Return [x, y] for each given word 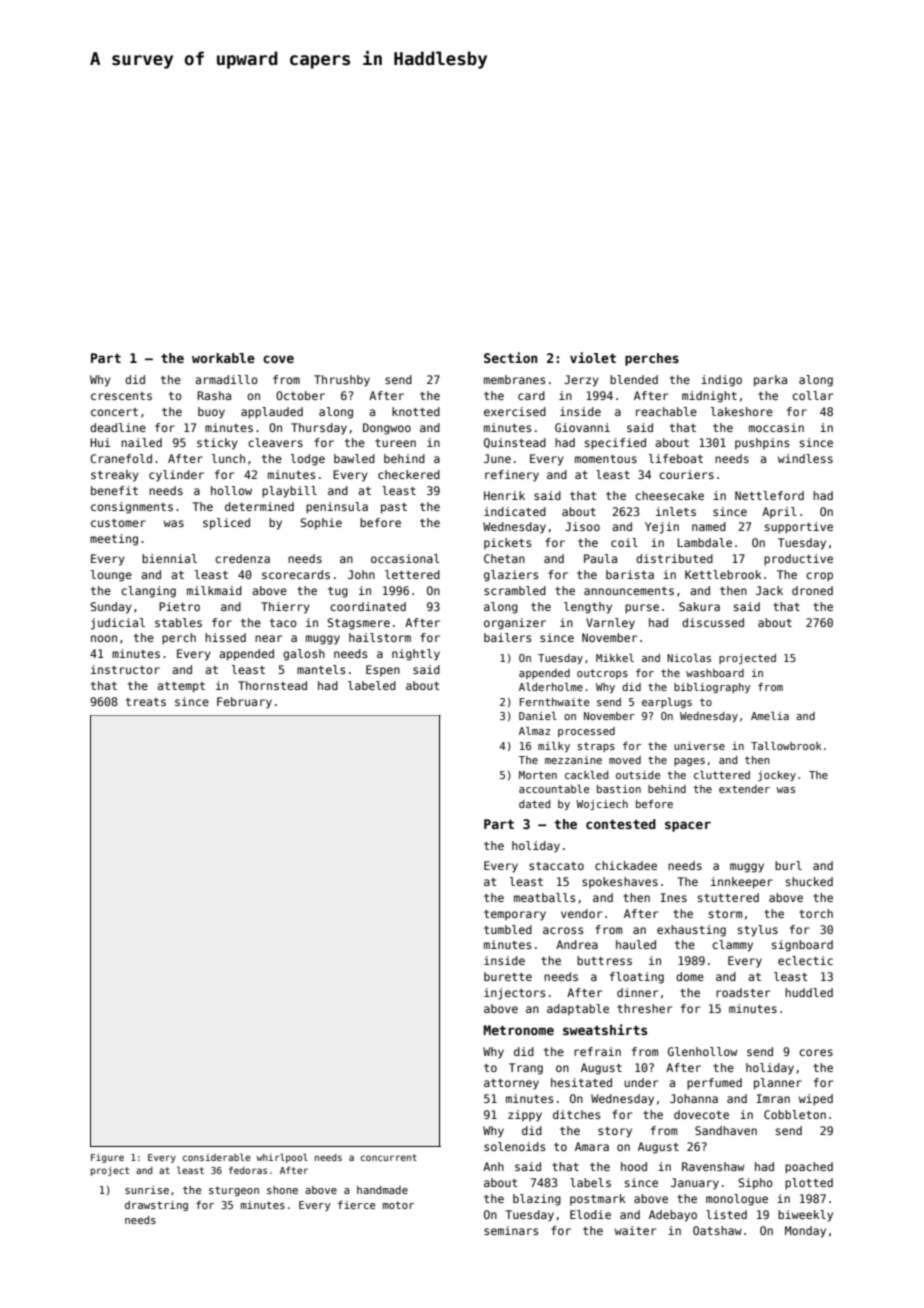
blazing [537, 1200]
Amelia [770, 716]
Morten [538, 775]
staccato [556, 866]
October [300, 395]
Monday [805, 1232]
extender [744, 789]
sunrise [147, 1190]
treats [146, 702]
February [244, 703]
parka [770, 381]
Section [510, 357]
